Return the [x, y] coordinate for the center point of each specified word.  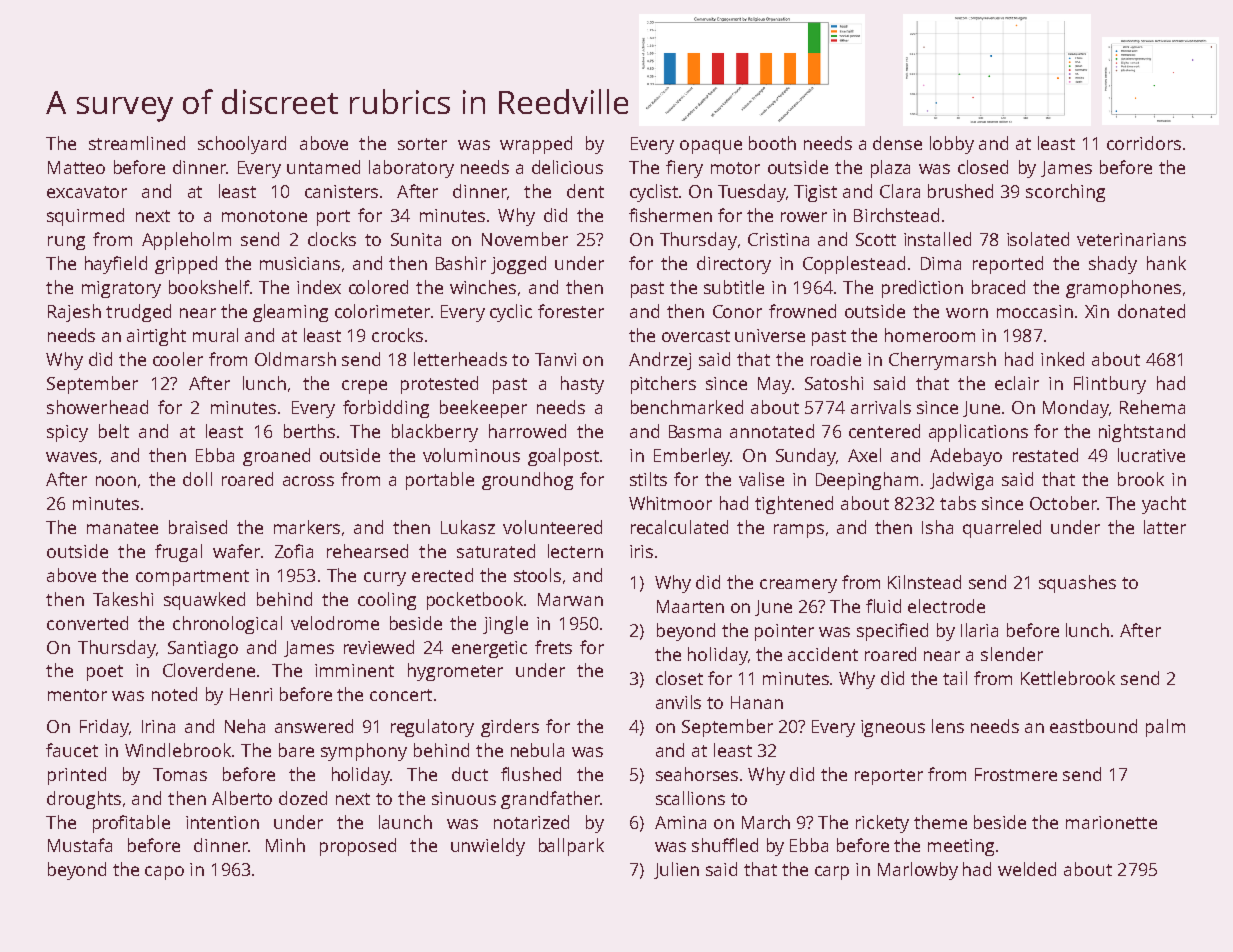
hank [1166, 263]
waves [71, 457]
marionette [1111, 822]
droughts [84, 800]
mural [215, 335]
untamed [323, 167]
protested [439, 385]
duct [470, 774]
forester [571, 311]
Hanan [757, 702]
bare [296, 750]
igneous [893, 728]
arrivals [881, 407]
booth [772, 143]
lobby [952, 145]
